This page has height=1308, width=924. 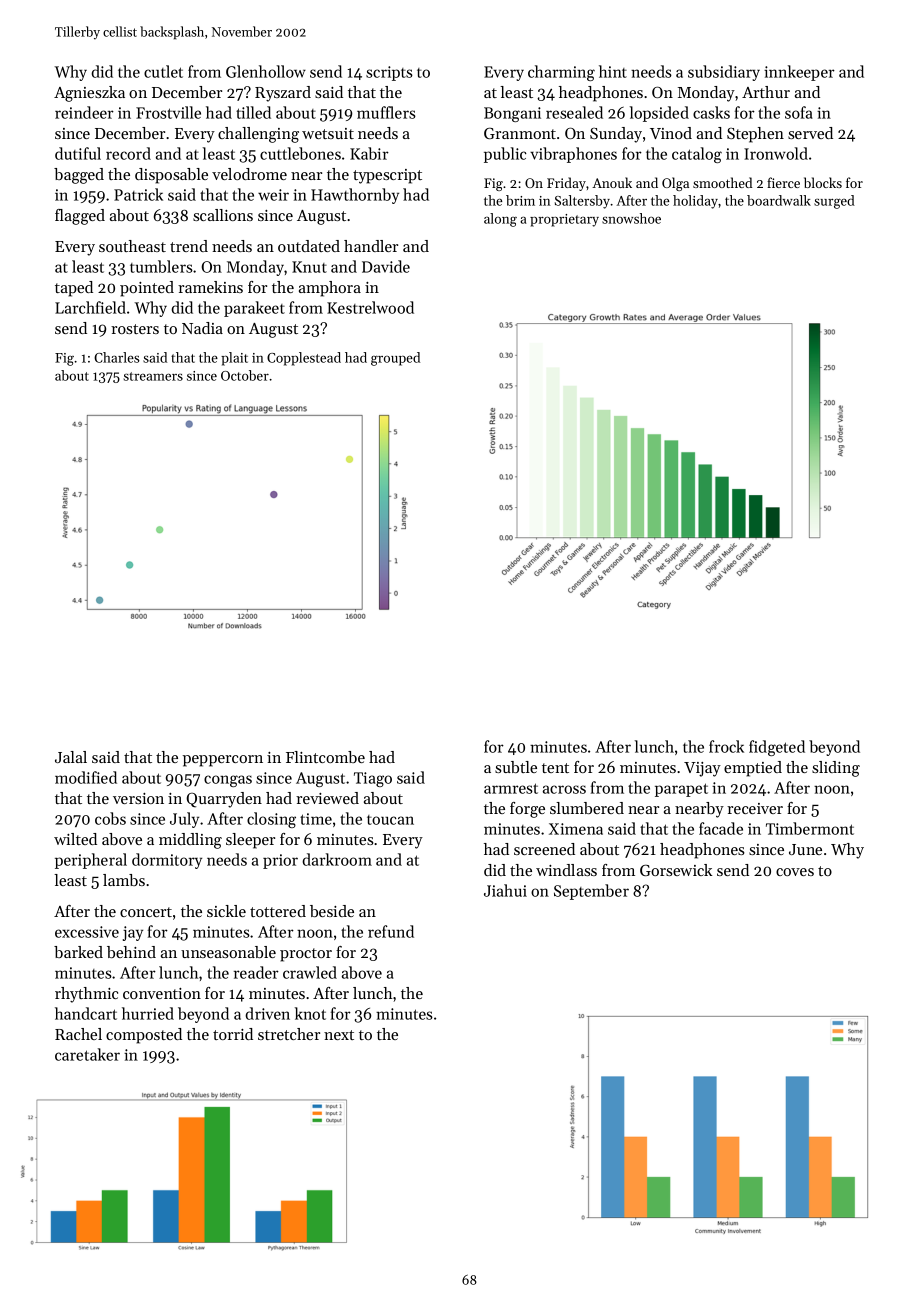 I want to click on snowshoe, so click(x=631, y=218).
